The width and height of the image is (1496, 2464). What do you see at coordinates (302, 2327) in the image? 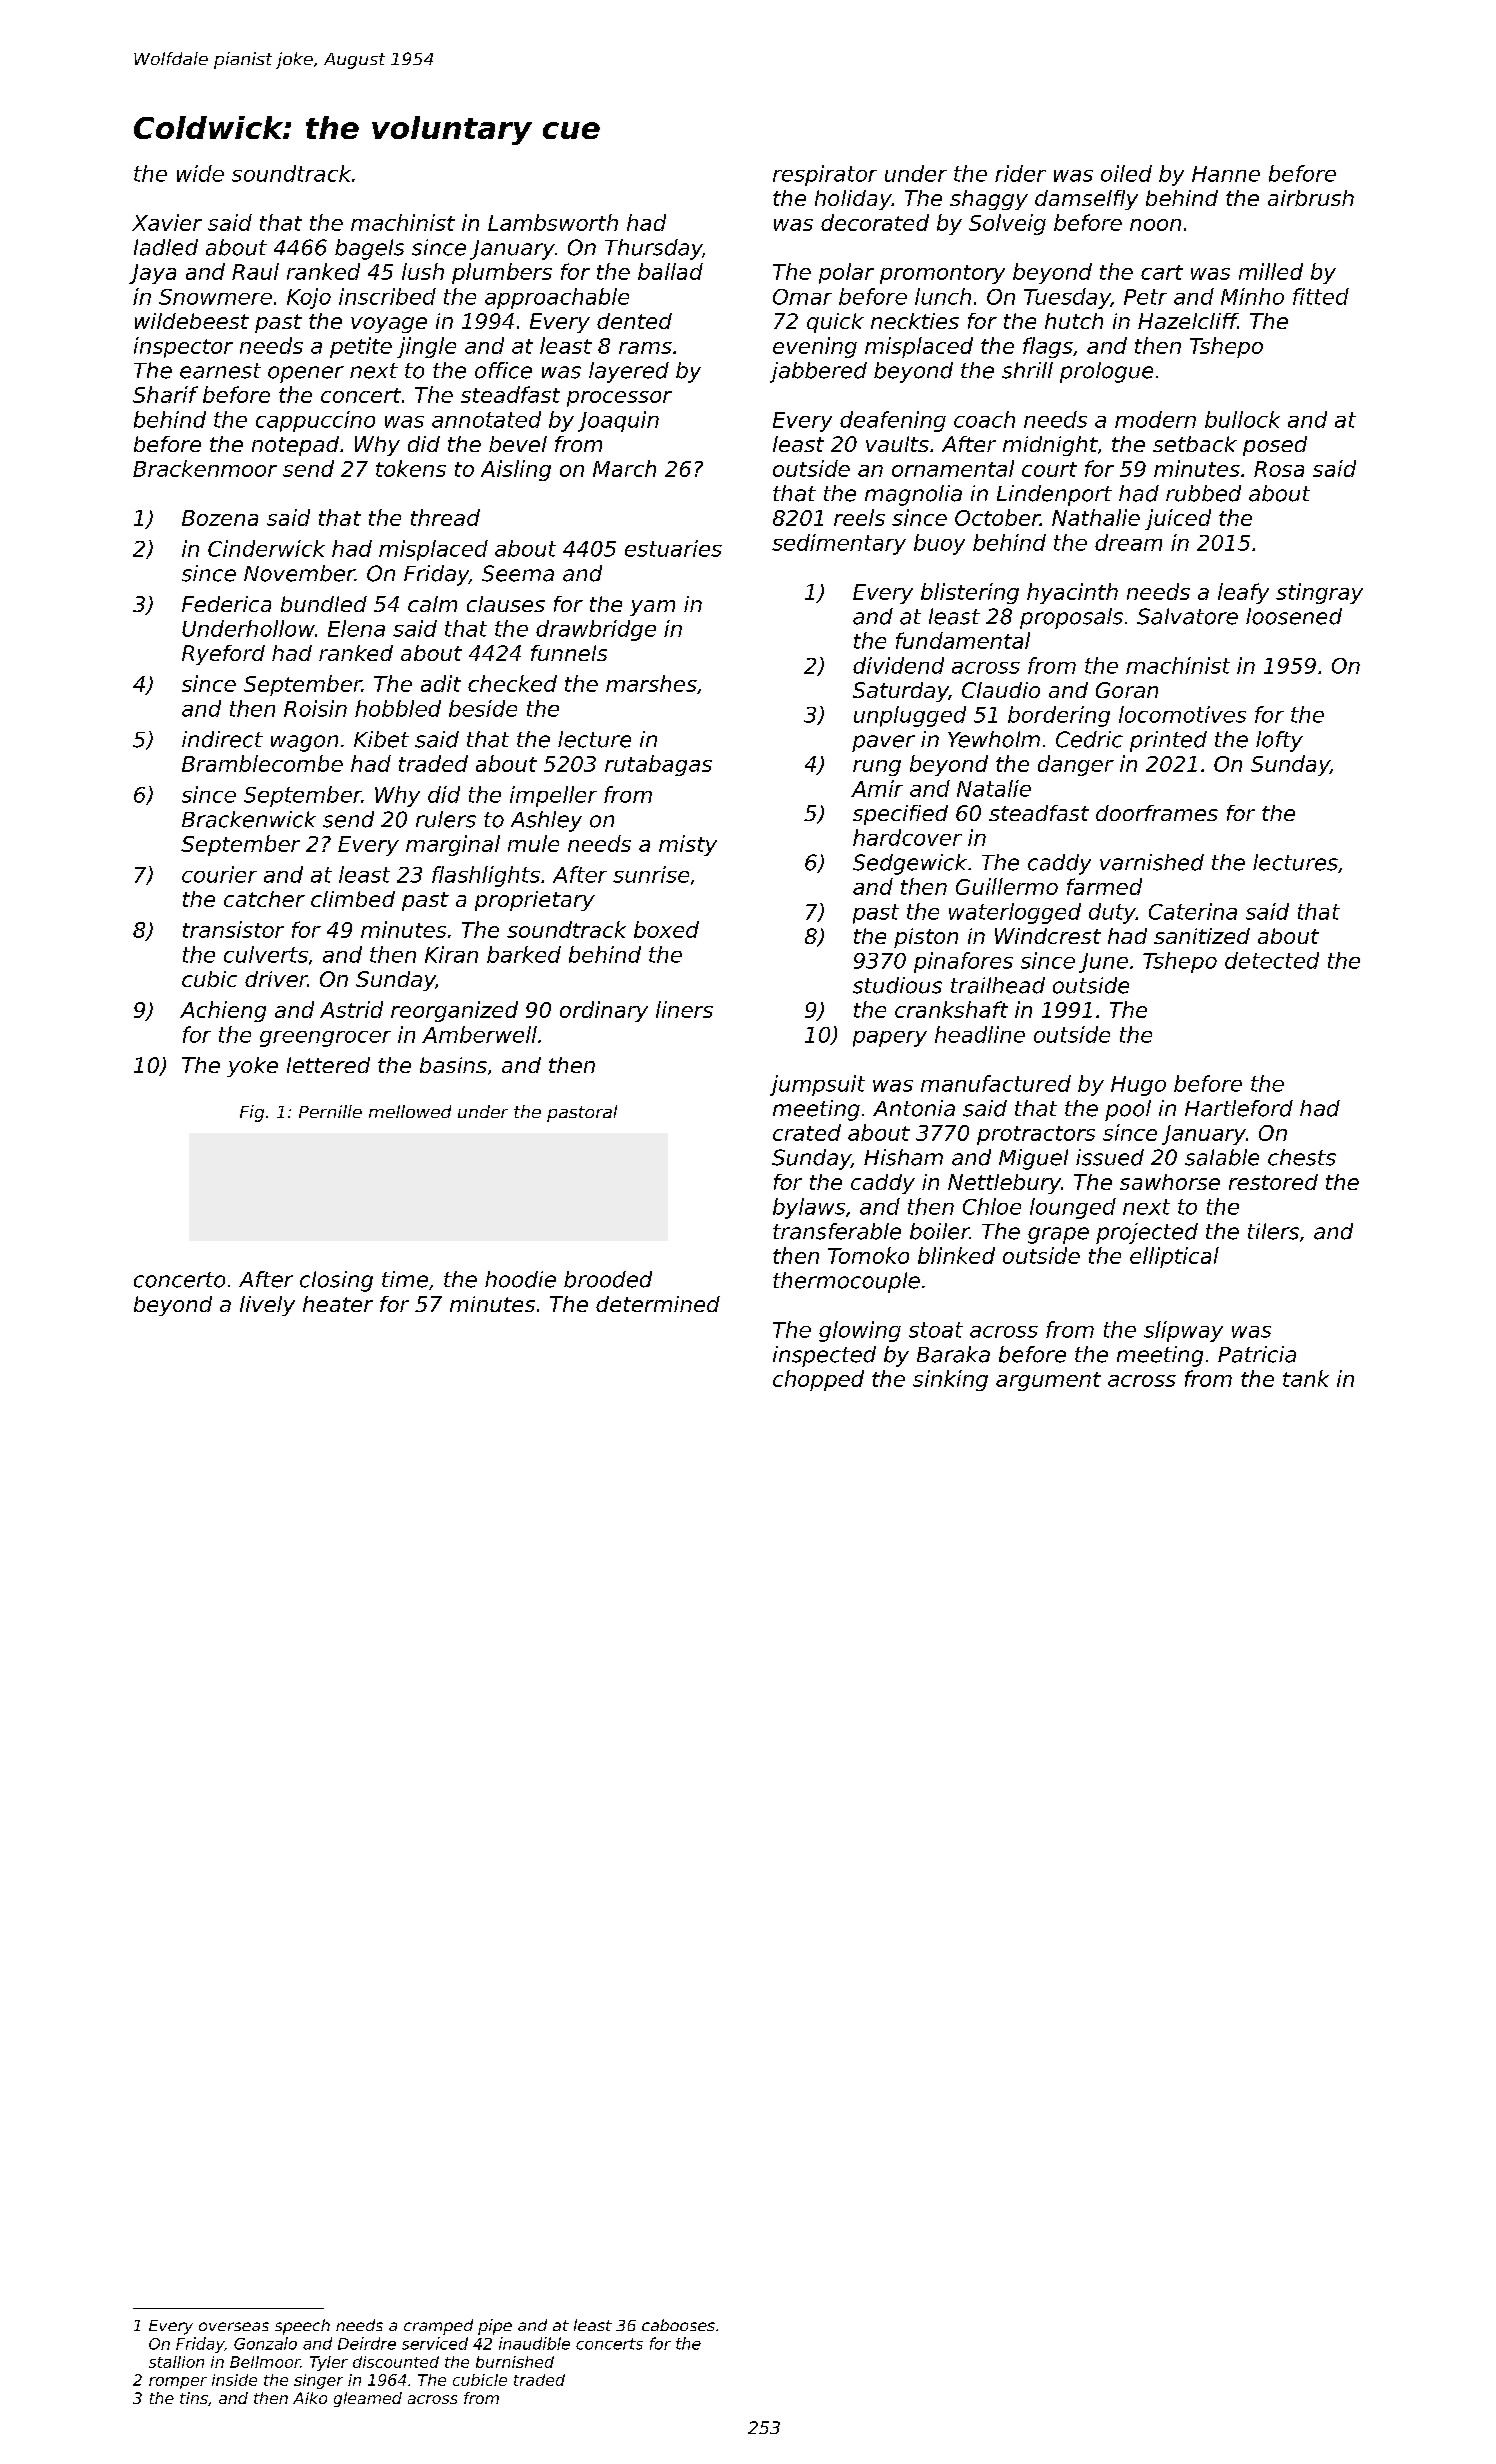
I see `speech` at bounding box center [302, 2327].
